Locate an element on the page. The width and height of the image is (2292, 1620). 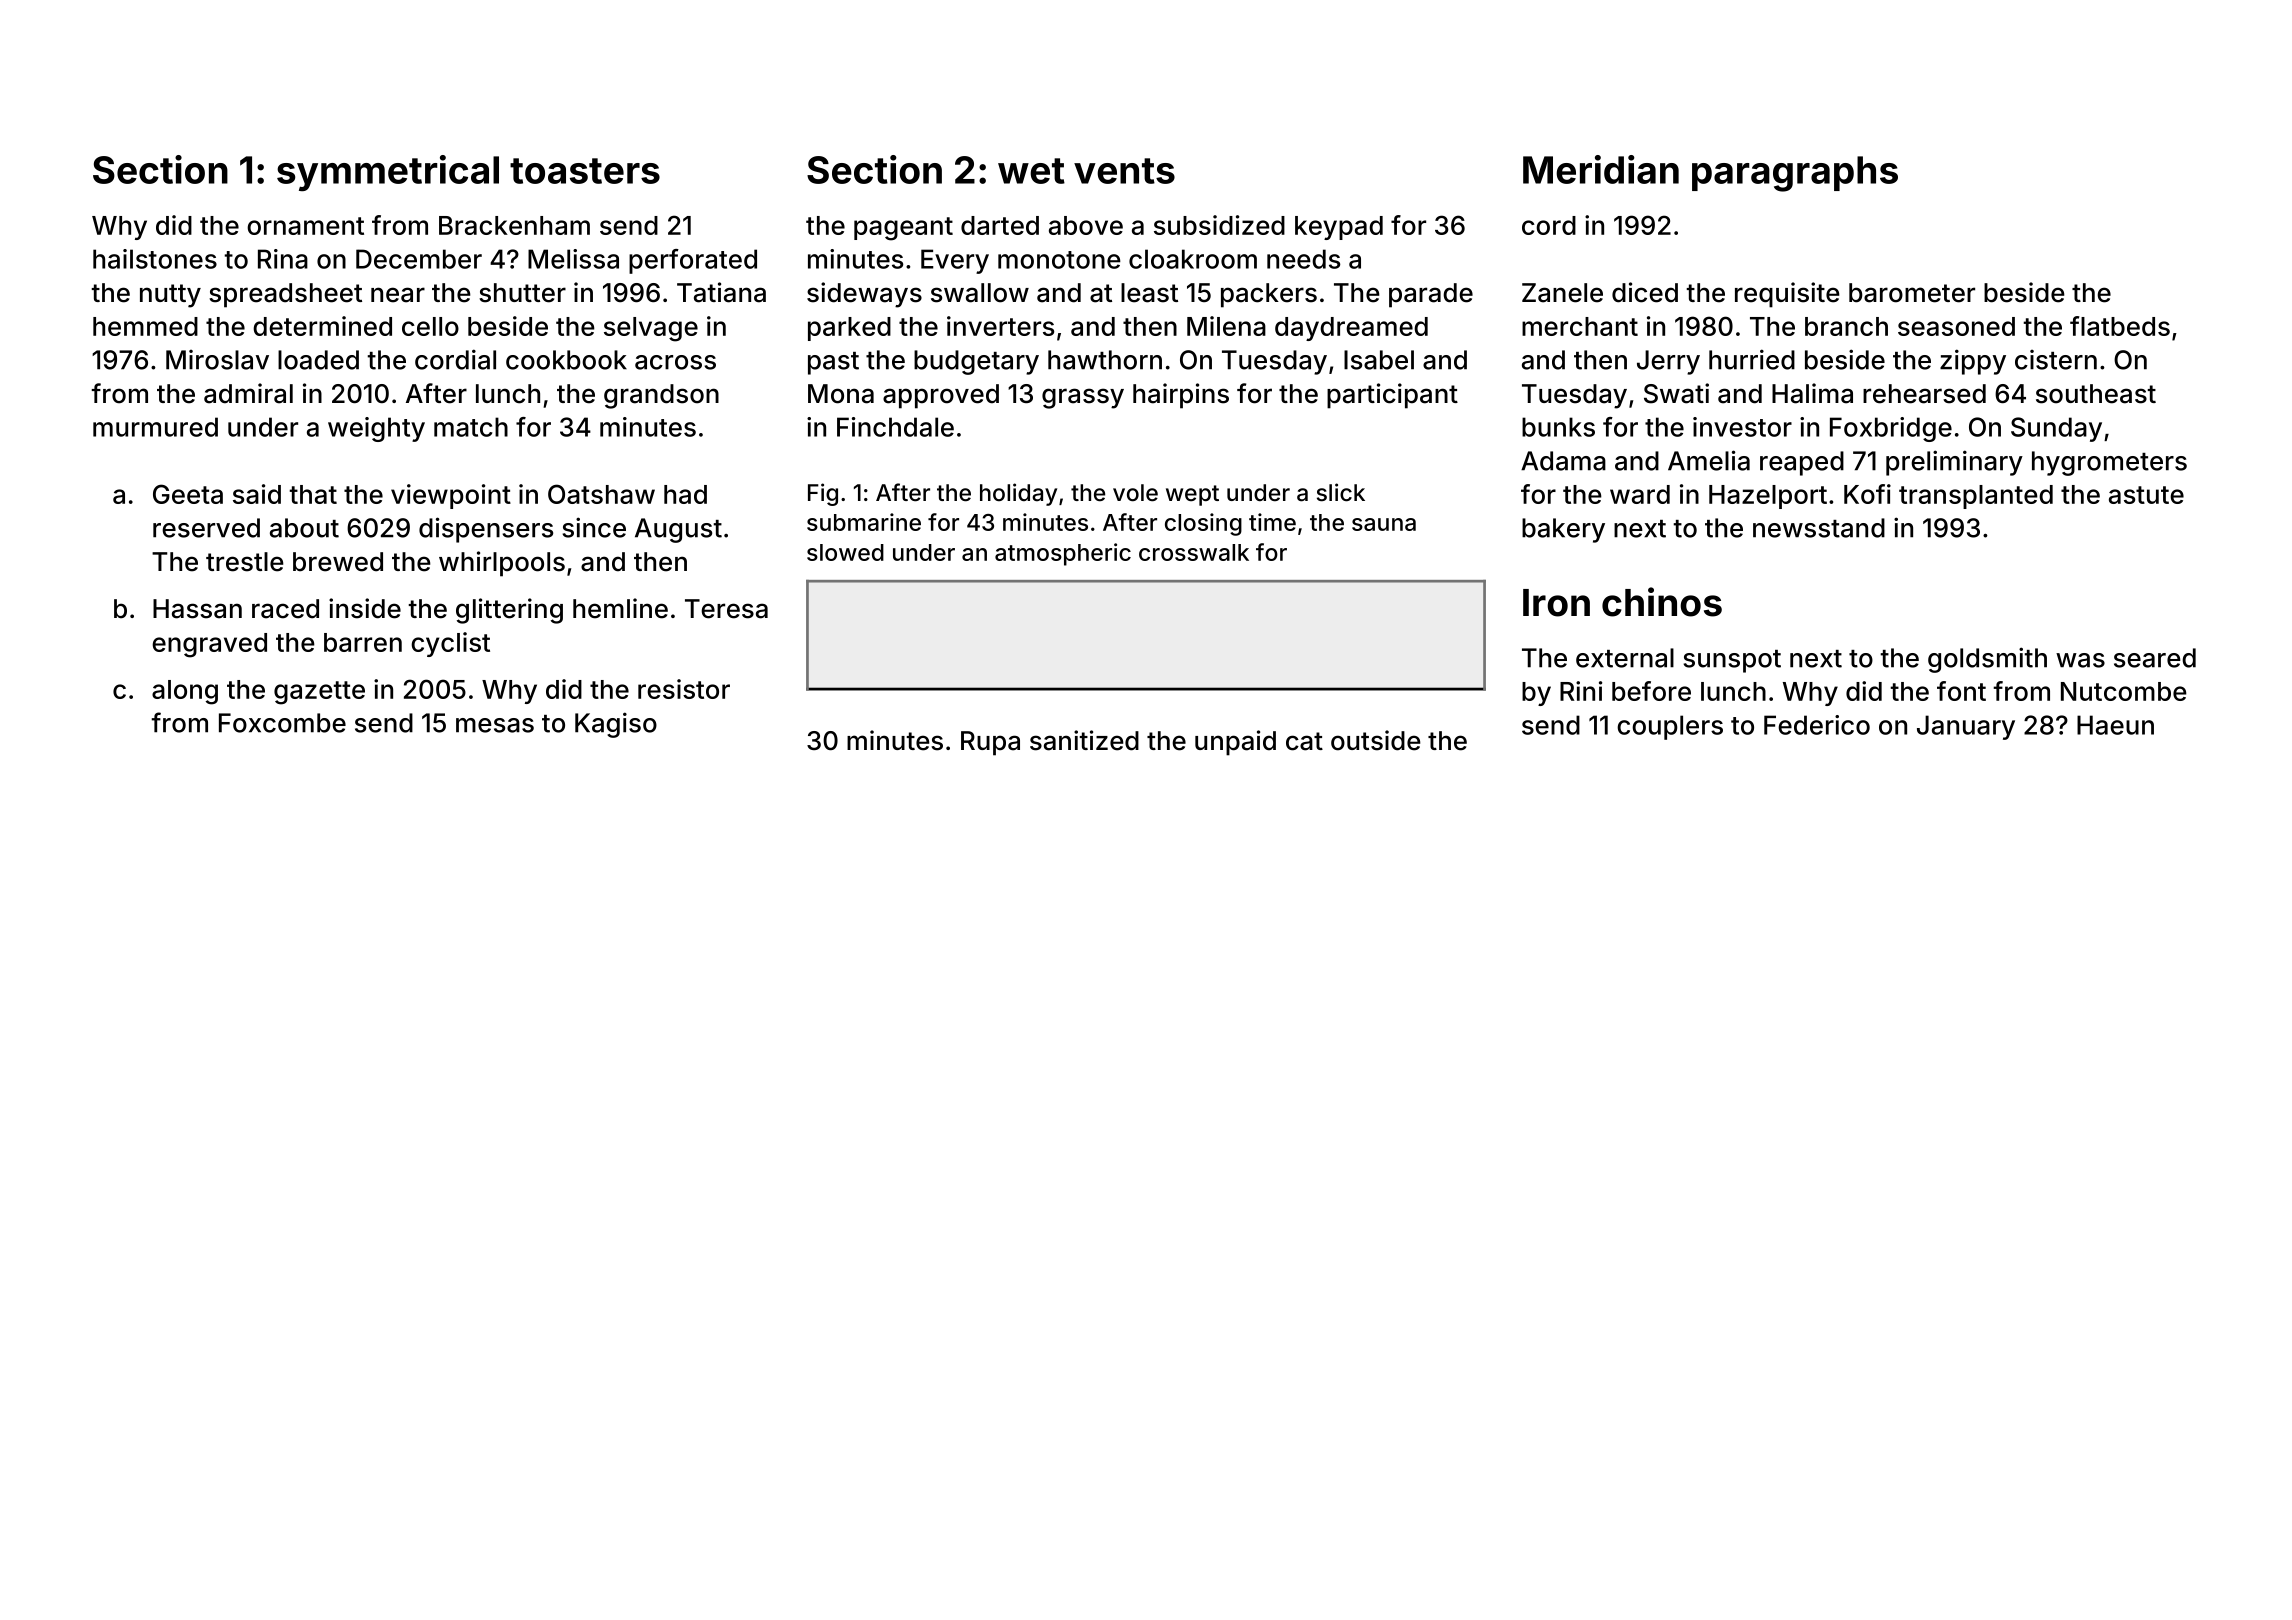
Meridian is located at coordinates (1601, 169).
